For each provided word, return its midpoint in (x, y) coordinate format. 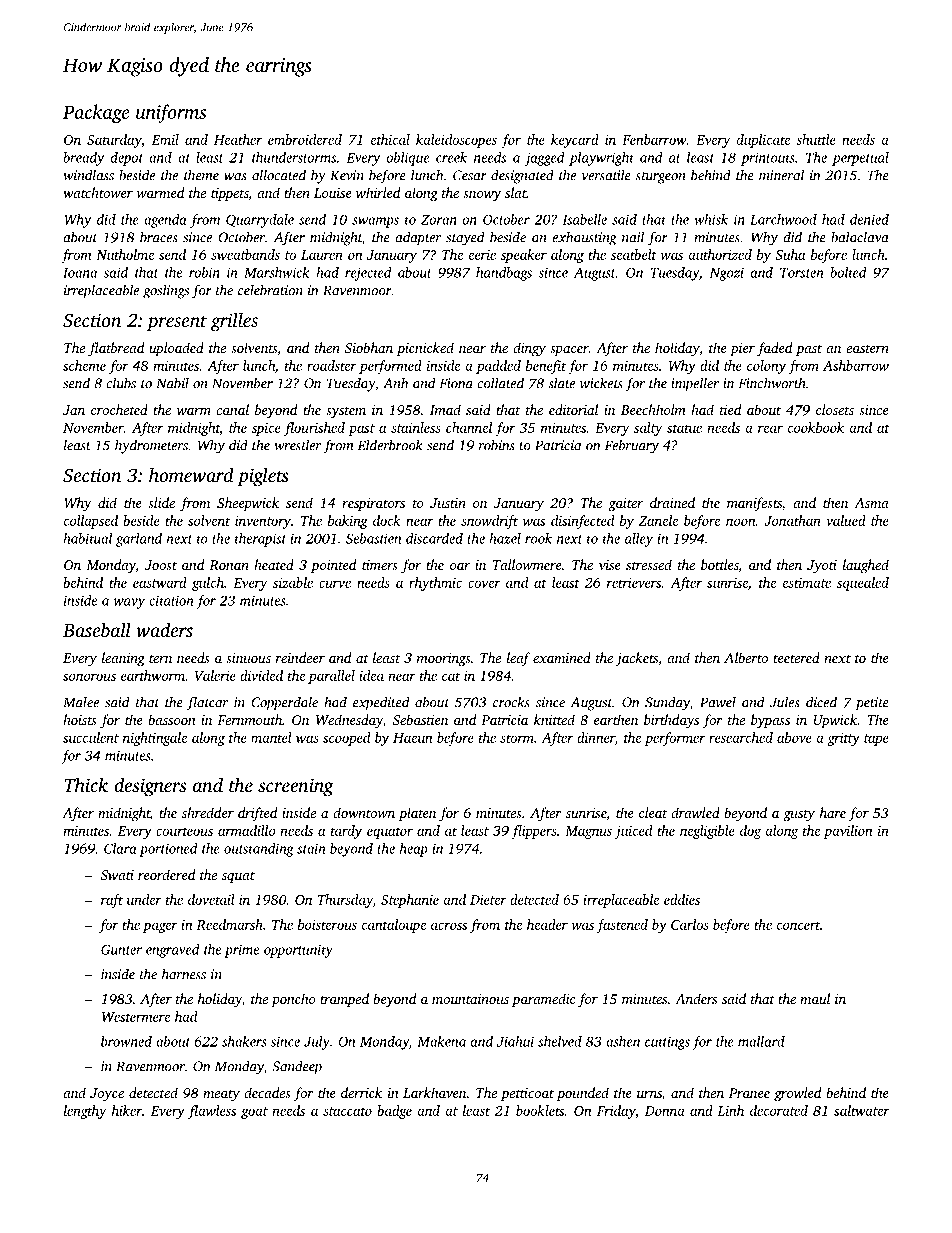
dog (750, 832)
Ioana (80, 273)
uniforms (171, 113)
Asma (871, 503)
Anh (395, 383)
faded (774, 349)
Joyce (107, 1094)
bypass (770, 721)
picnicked (425, 349)
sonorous (89, 677)
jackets (637, 659)
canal (232, 409)
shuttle (816, 139)
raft (112, 901)
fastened (622, 926)
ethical (390, 139)
